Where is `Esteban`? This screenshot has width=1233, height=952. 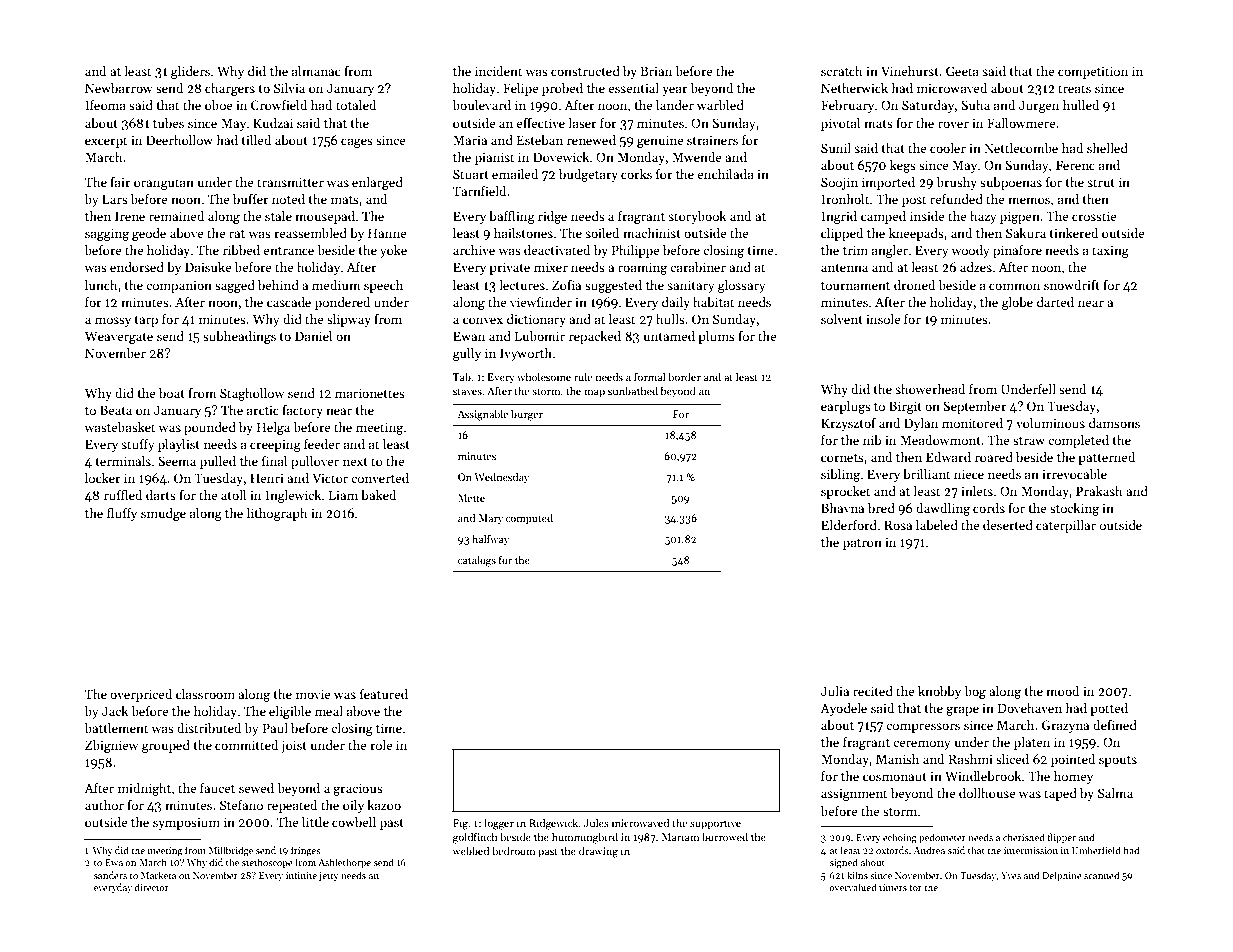
Esteban is located at coordinates (540, 140).
